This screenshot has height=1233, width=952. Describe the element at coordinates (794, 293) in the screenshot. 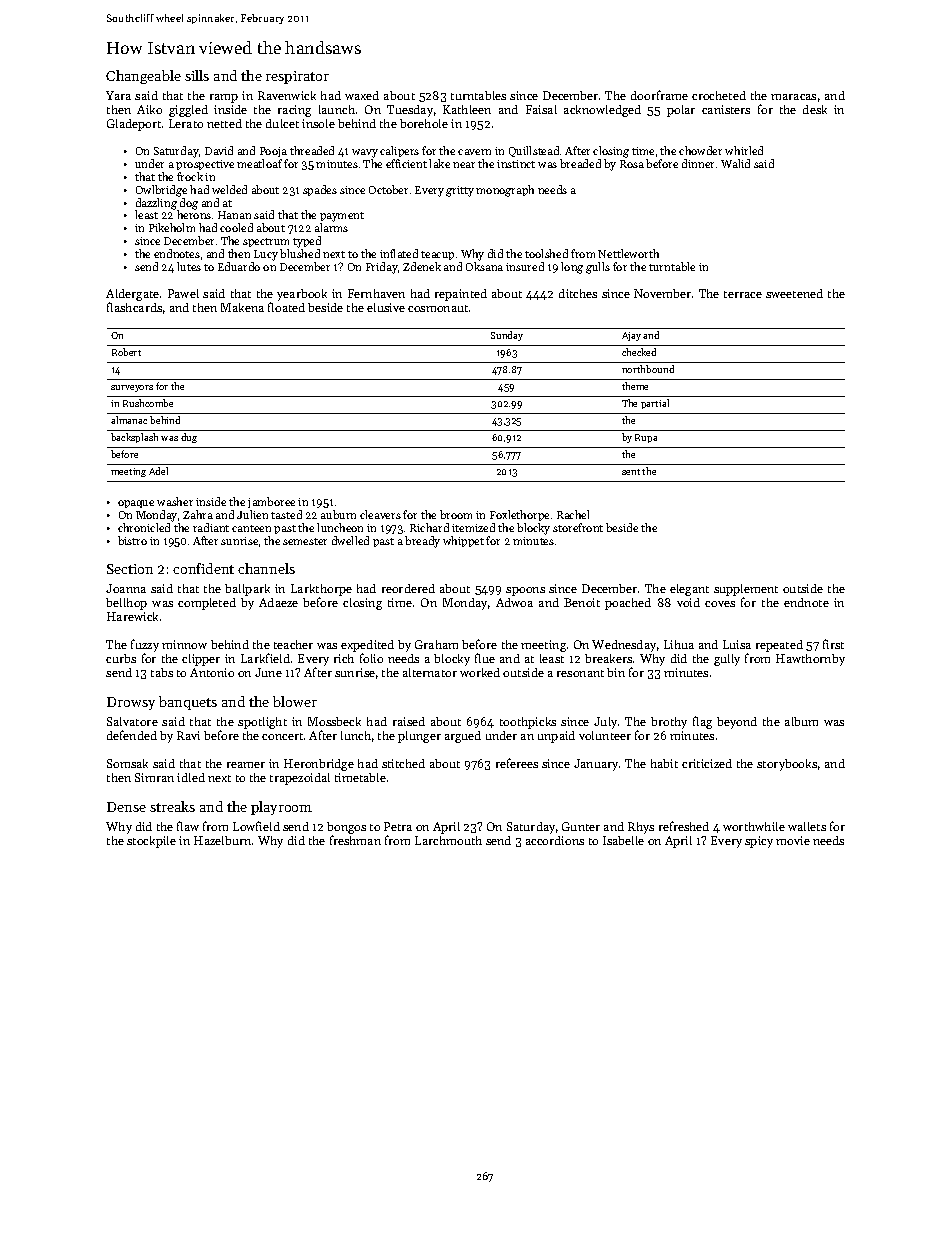

I see `sweetened` at that location.
